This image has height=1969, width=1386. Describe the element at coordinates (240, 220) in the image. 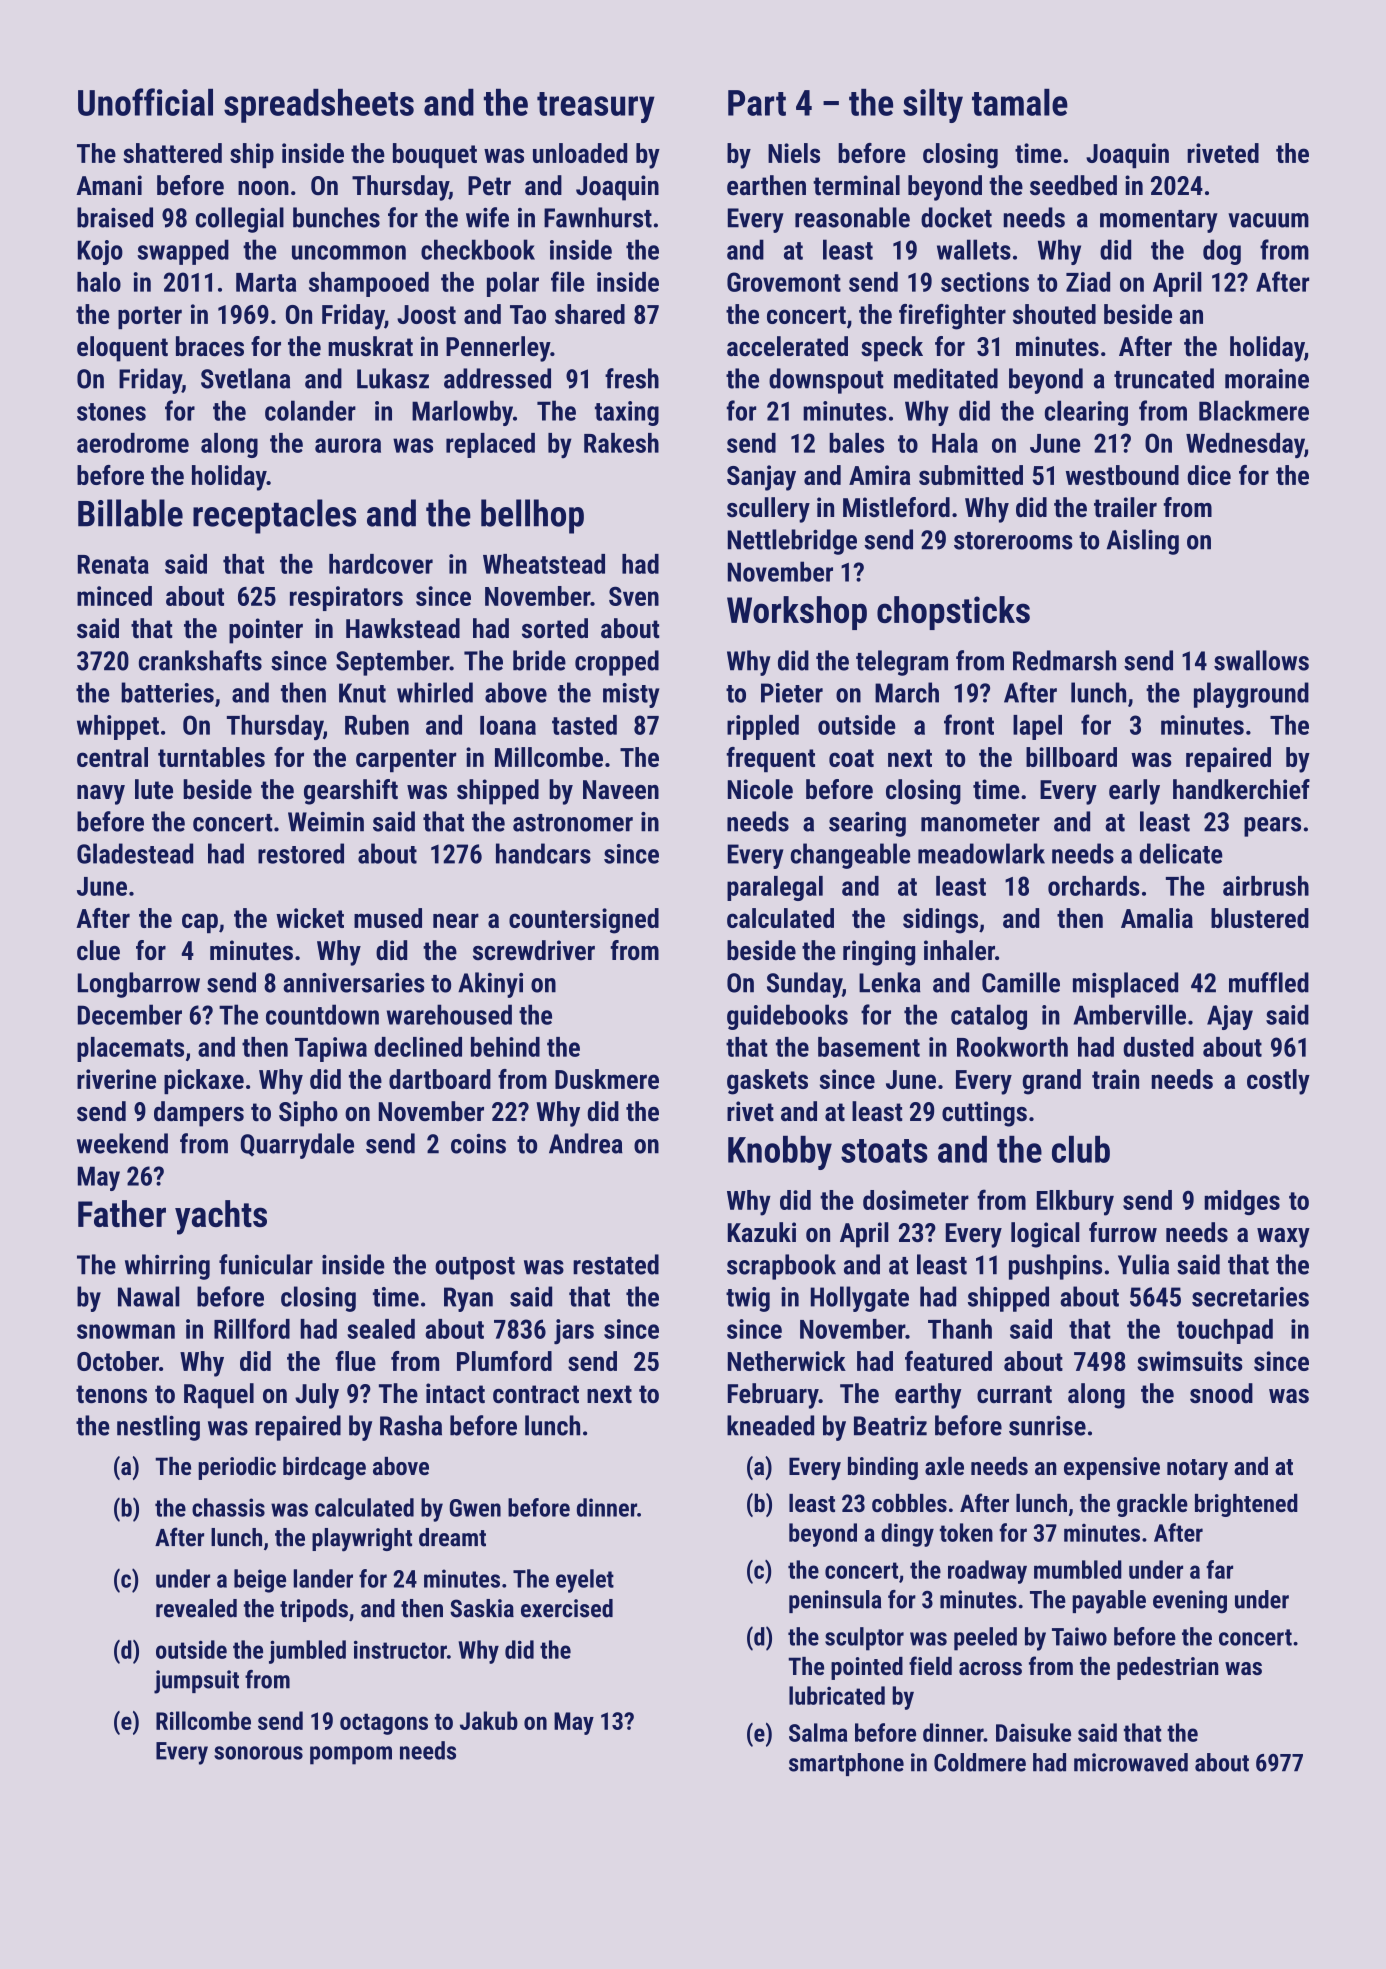

I see `collegial` at that location.
